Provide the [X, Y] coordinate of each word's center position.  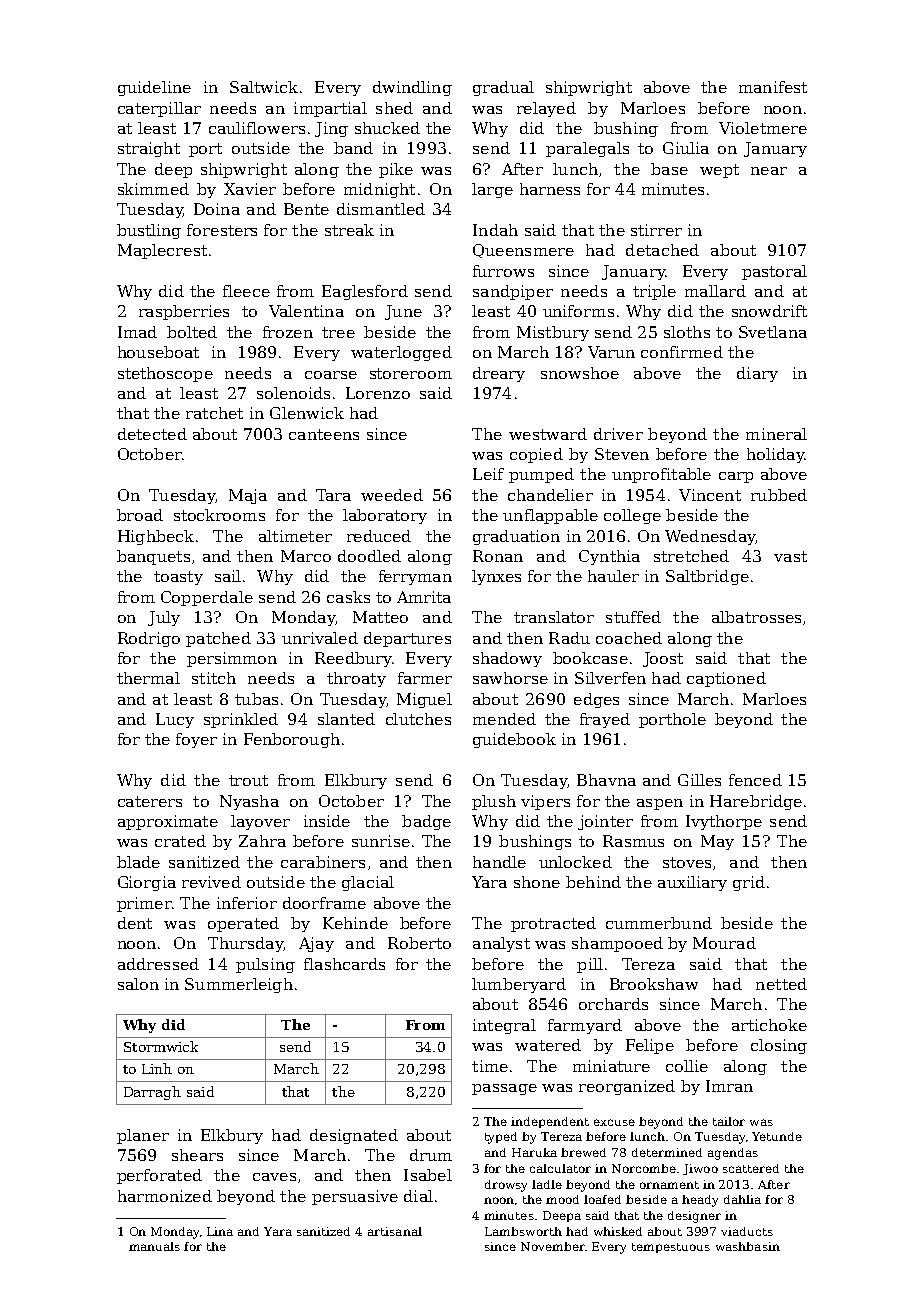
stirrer [656, 230]
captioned [726, 679]
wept [719, 171]
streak [349, 230]
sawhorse [510, 678]
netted [781, 984]
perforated [159, 1176]
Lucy [175, 720]
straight [149, 149]
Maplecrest [162, 251]
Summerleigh [239, 985]
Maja [248, 496]
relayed [546, 109]
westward [548, 434]
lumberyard [519, 985]
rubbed [779, 495]
